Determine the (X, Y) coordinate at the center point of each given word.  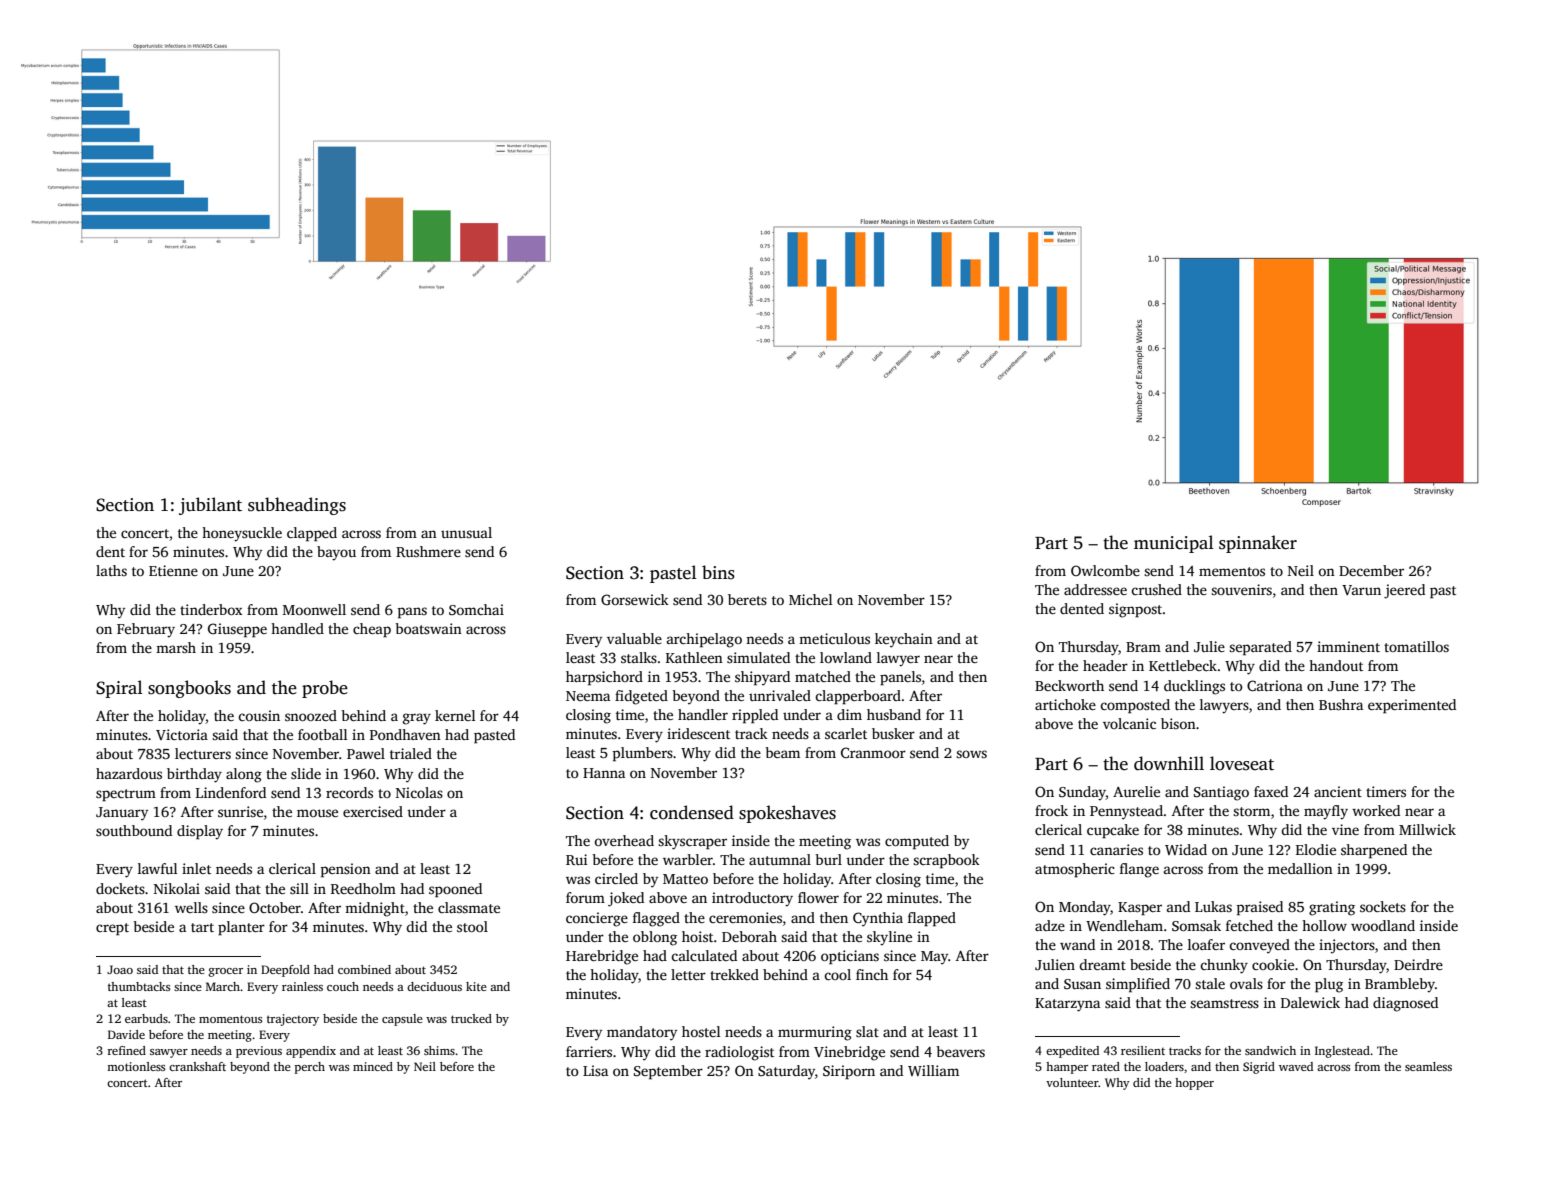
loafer (1206, 944)
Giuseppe (237, 630)
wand (1077, 944)
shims (439, 1050)
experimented (1412, 706)
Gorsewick (635, 599)
